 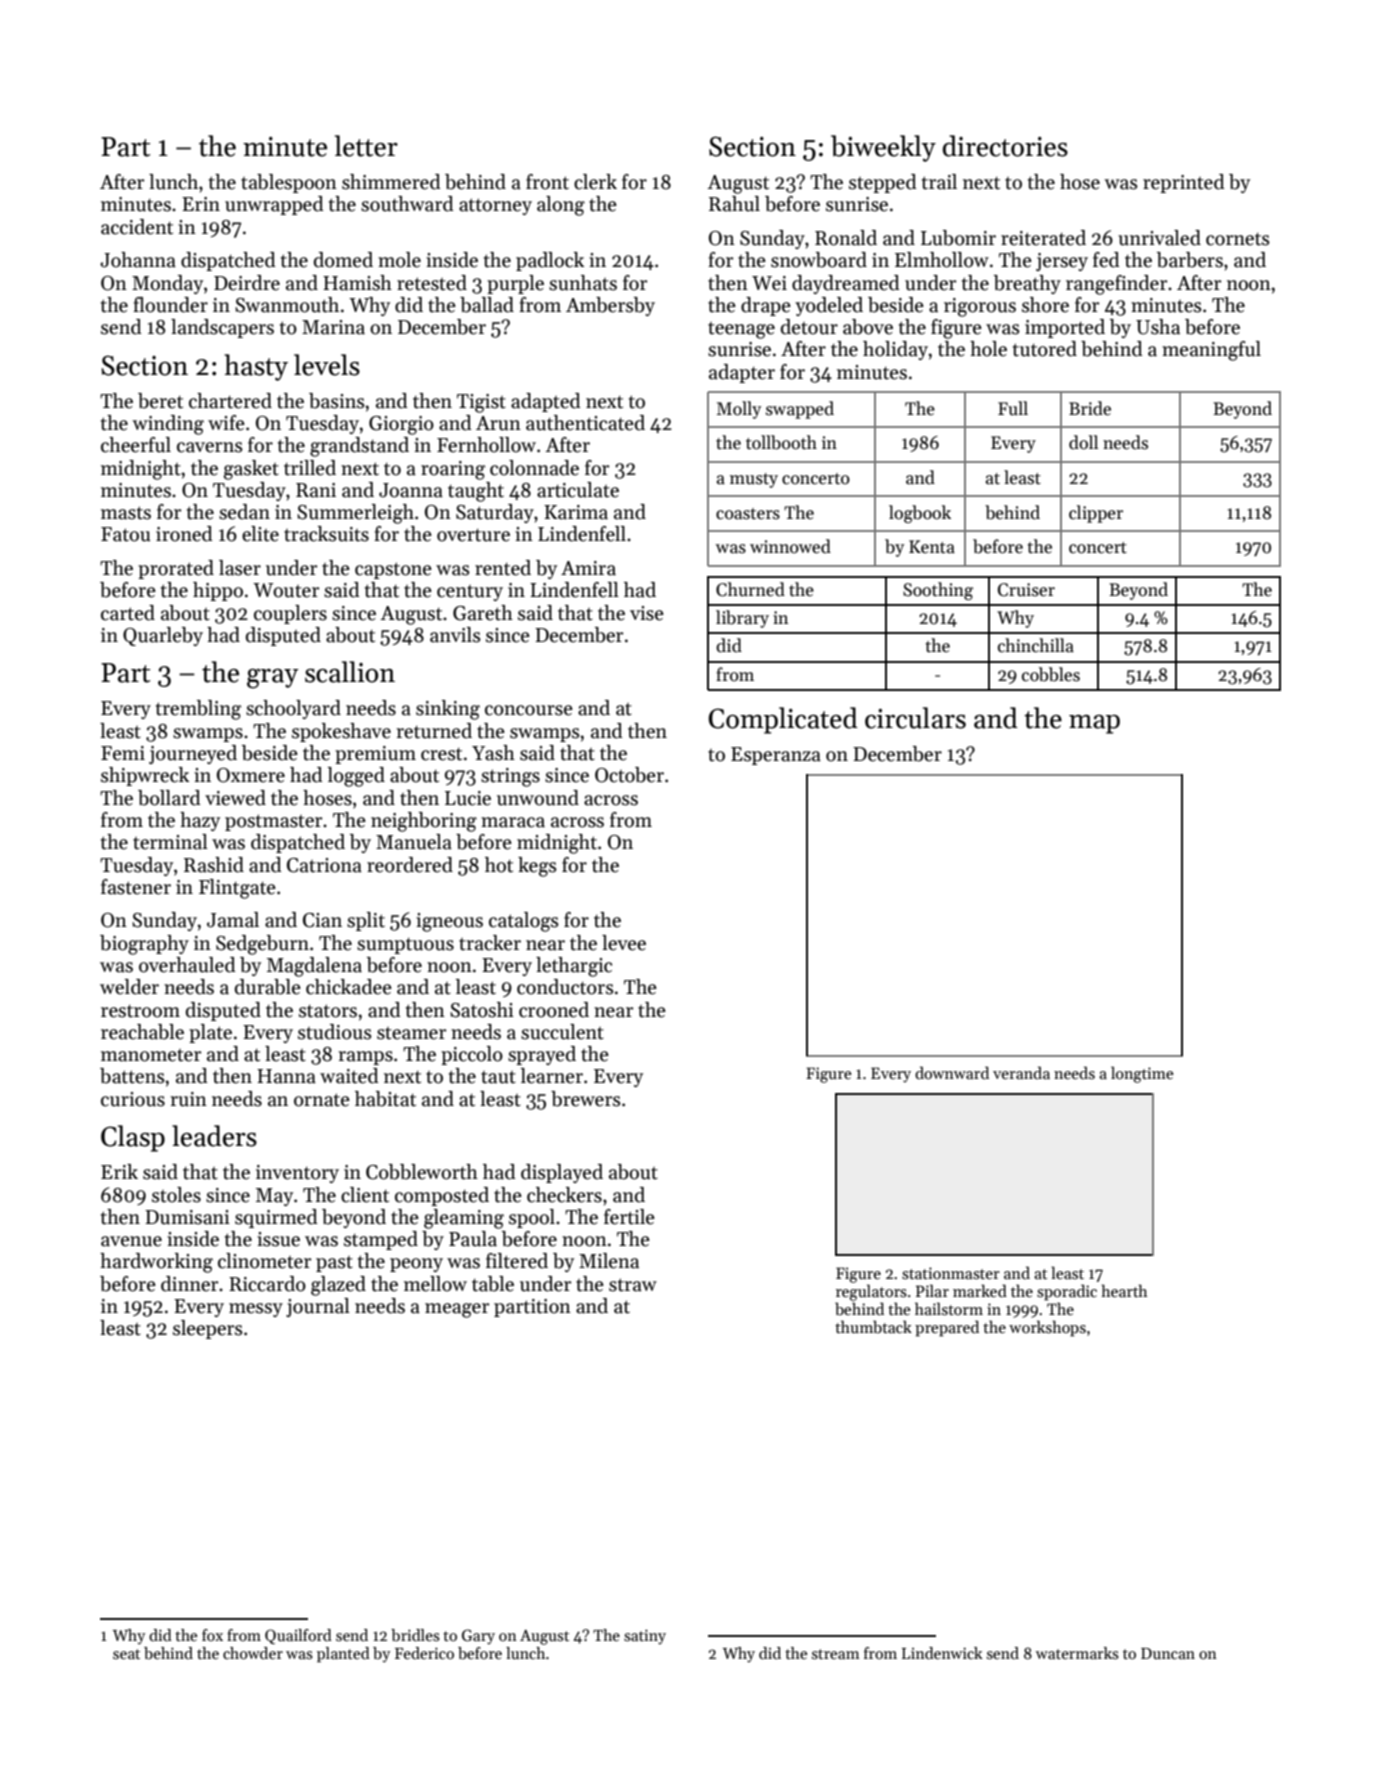 What do you see at coordinates (1238, 239) in the page?
I see `cornets` at bounding box center [1238, 239].
